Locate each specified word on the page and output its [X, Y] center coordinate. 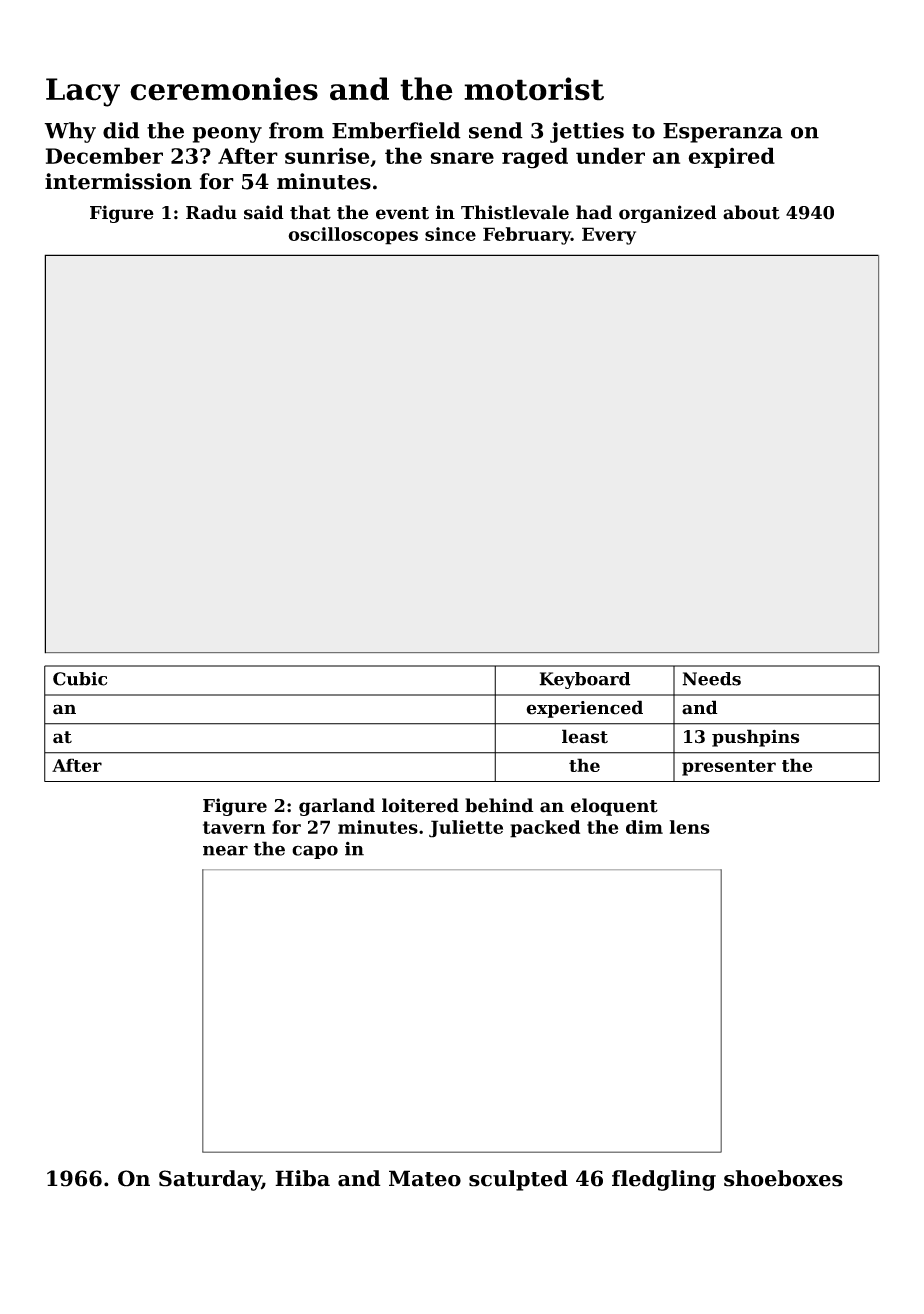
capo [315, 852]
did [121, 130]
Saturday [210, 1180]
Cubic [80, 679]
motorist [534, 89]
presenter [729, 768]
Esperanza [723, 133]
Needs [711, 679]
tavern [234, 827]
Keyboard [584, 680]
